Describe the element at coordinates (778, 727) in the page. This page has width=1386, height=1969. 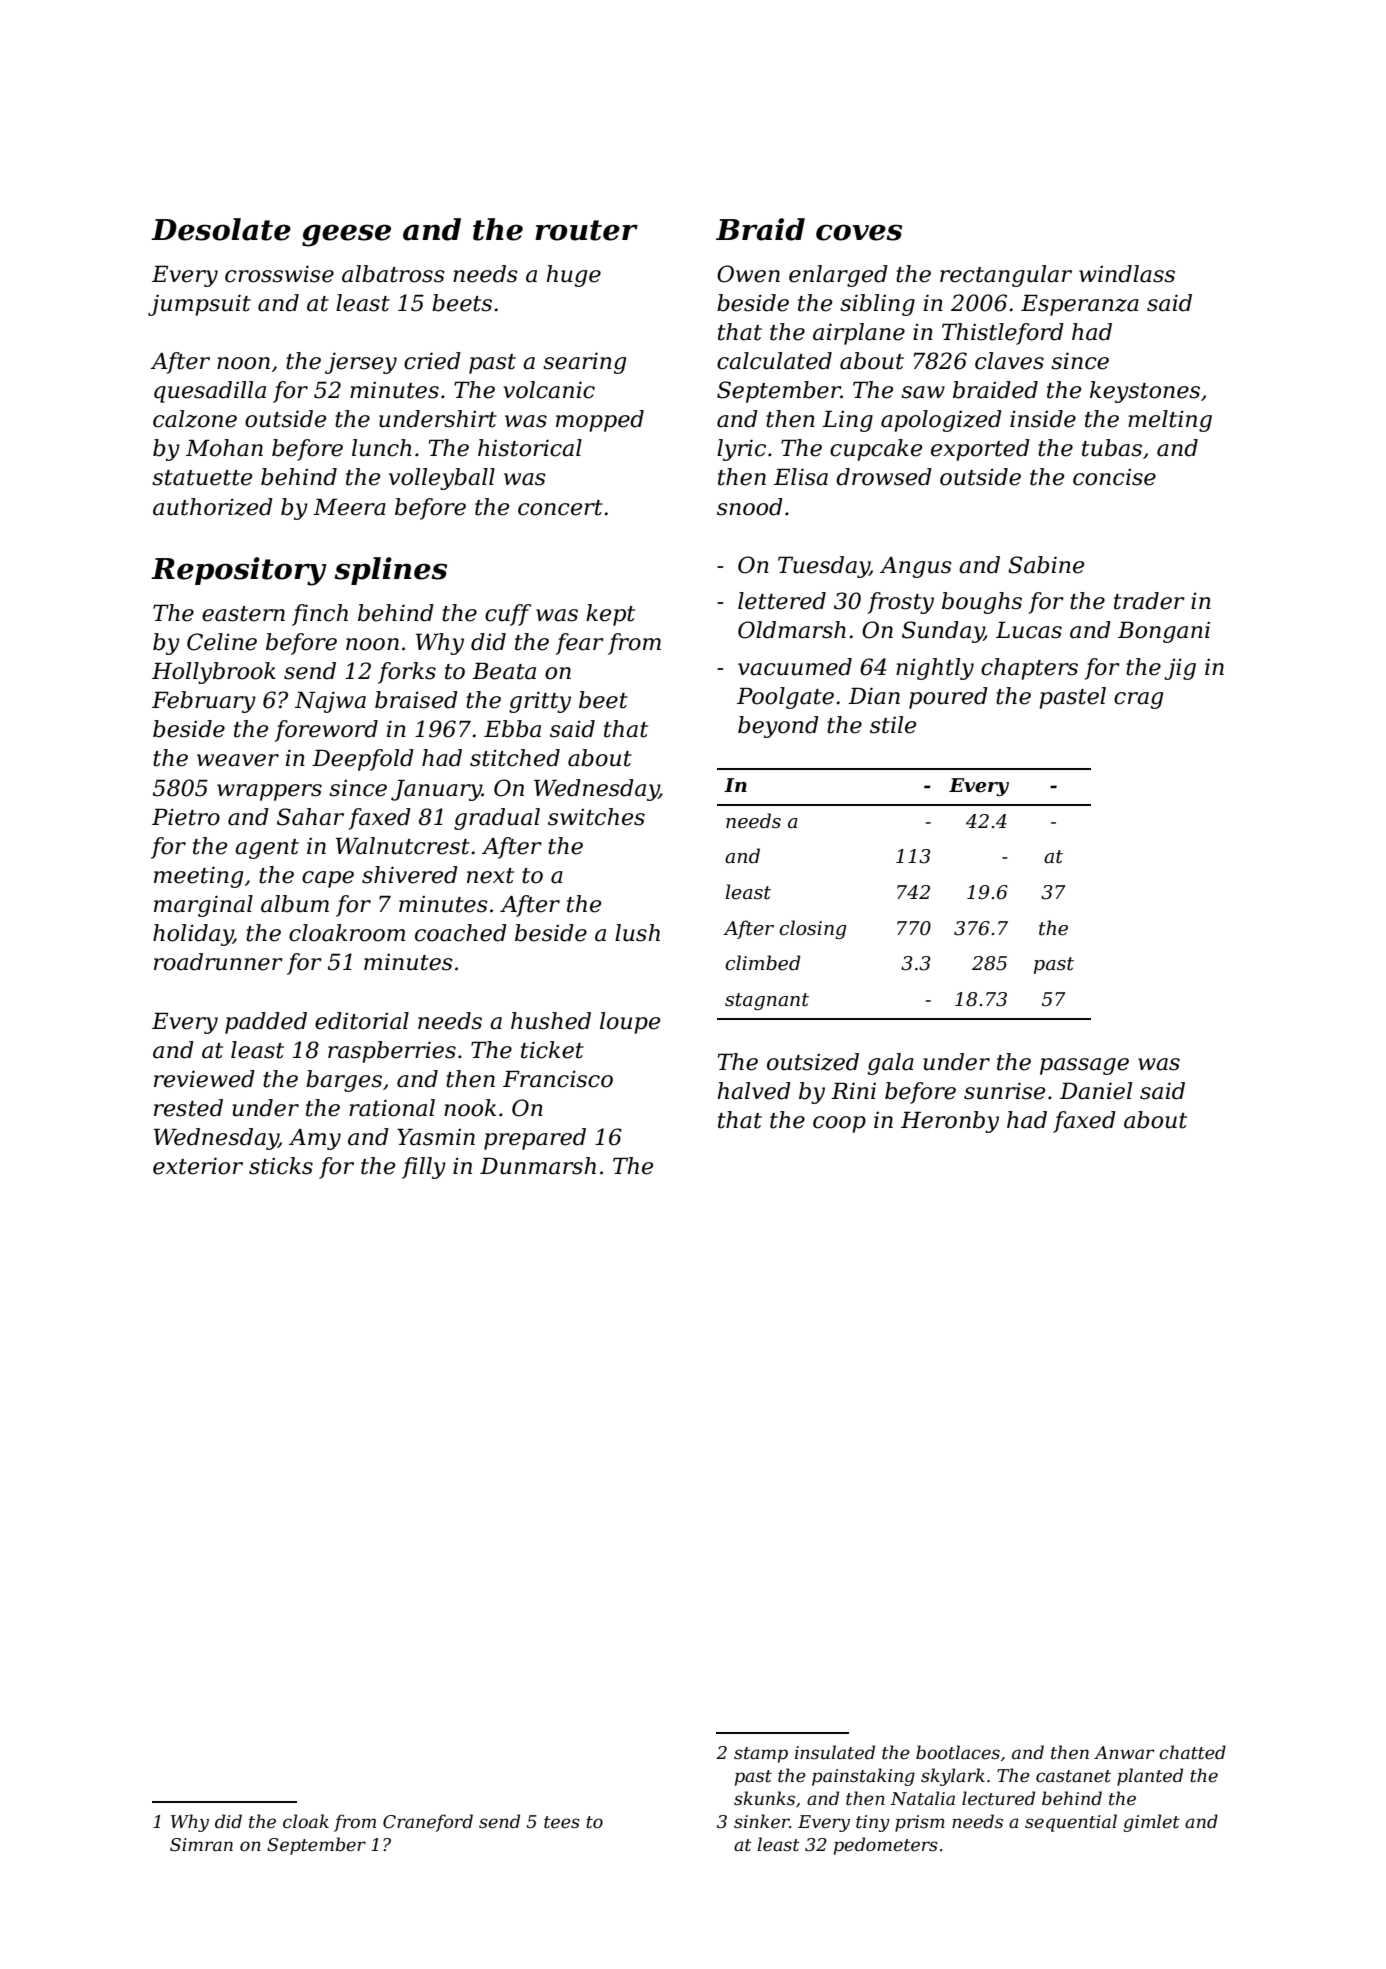
I see `beyond` at that location.
